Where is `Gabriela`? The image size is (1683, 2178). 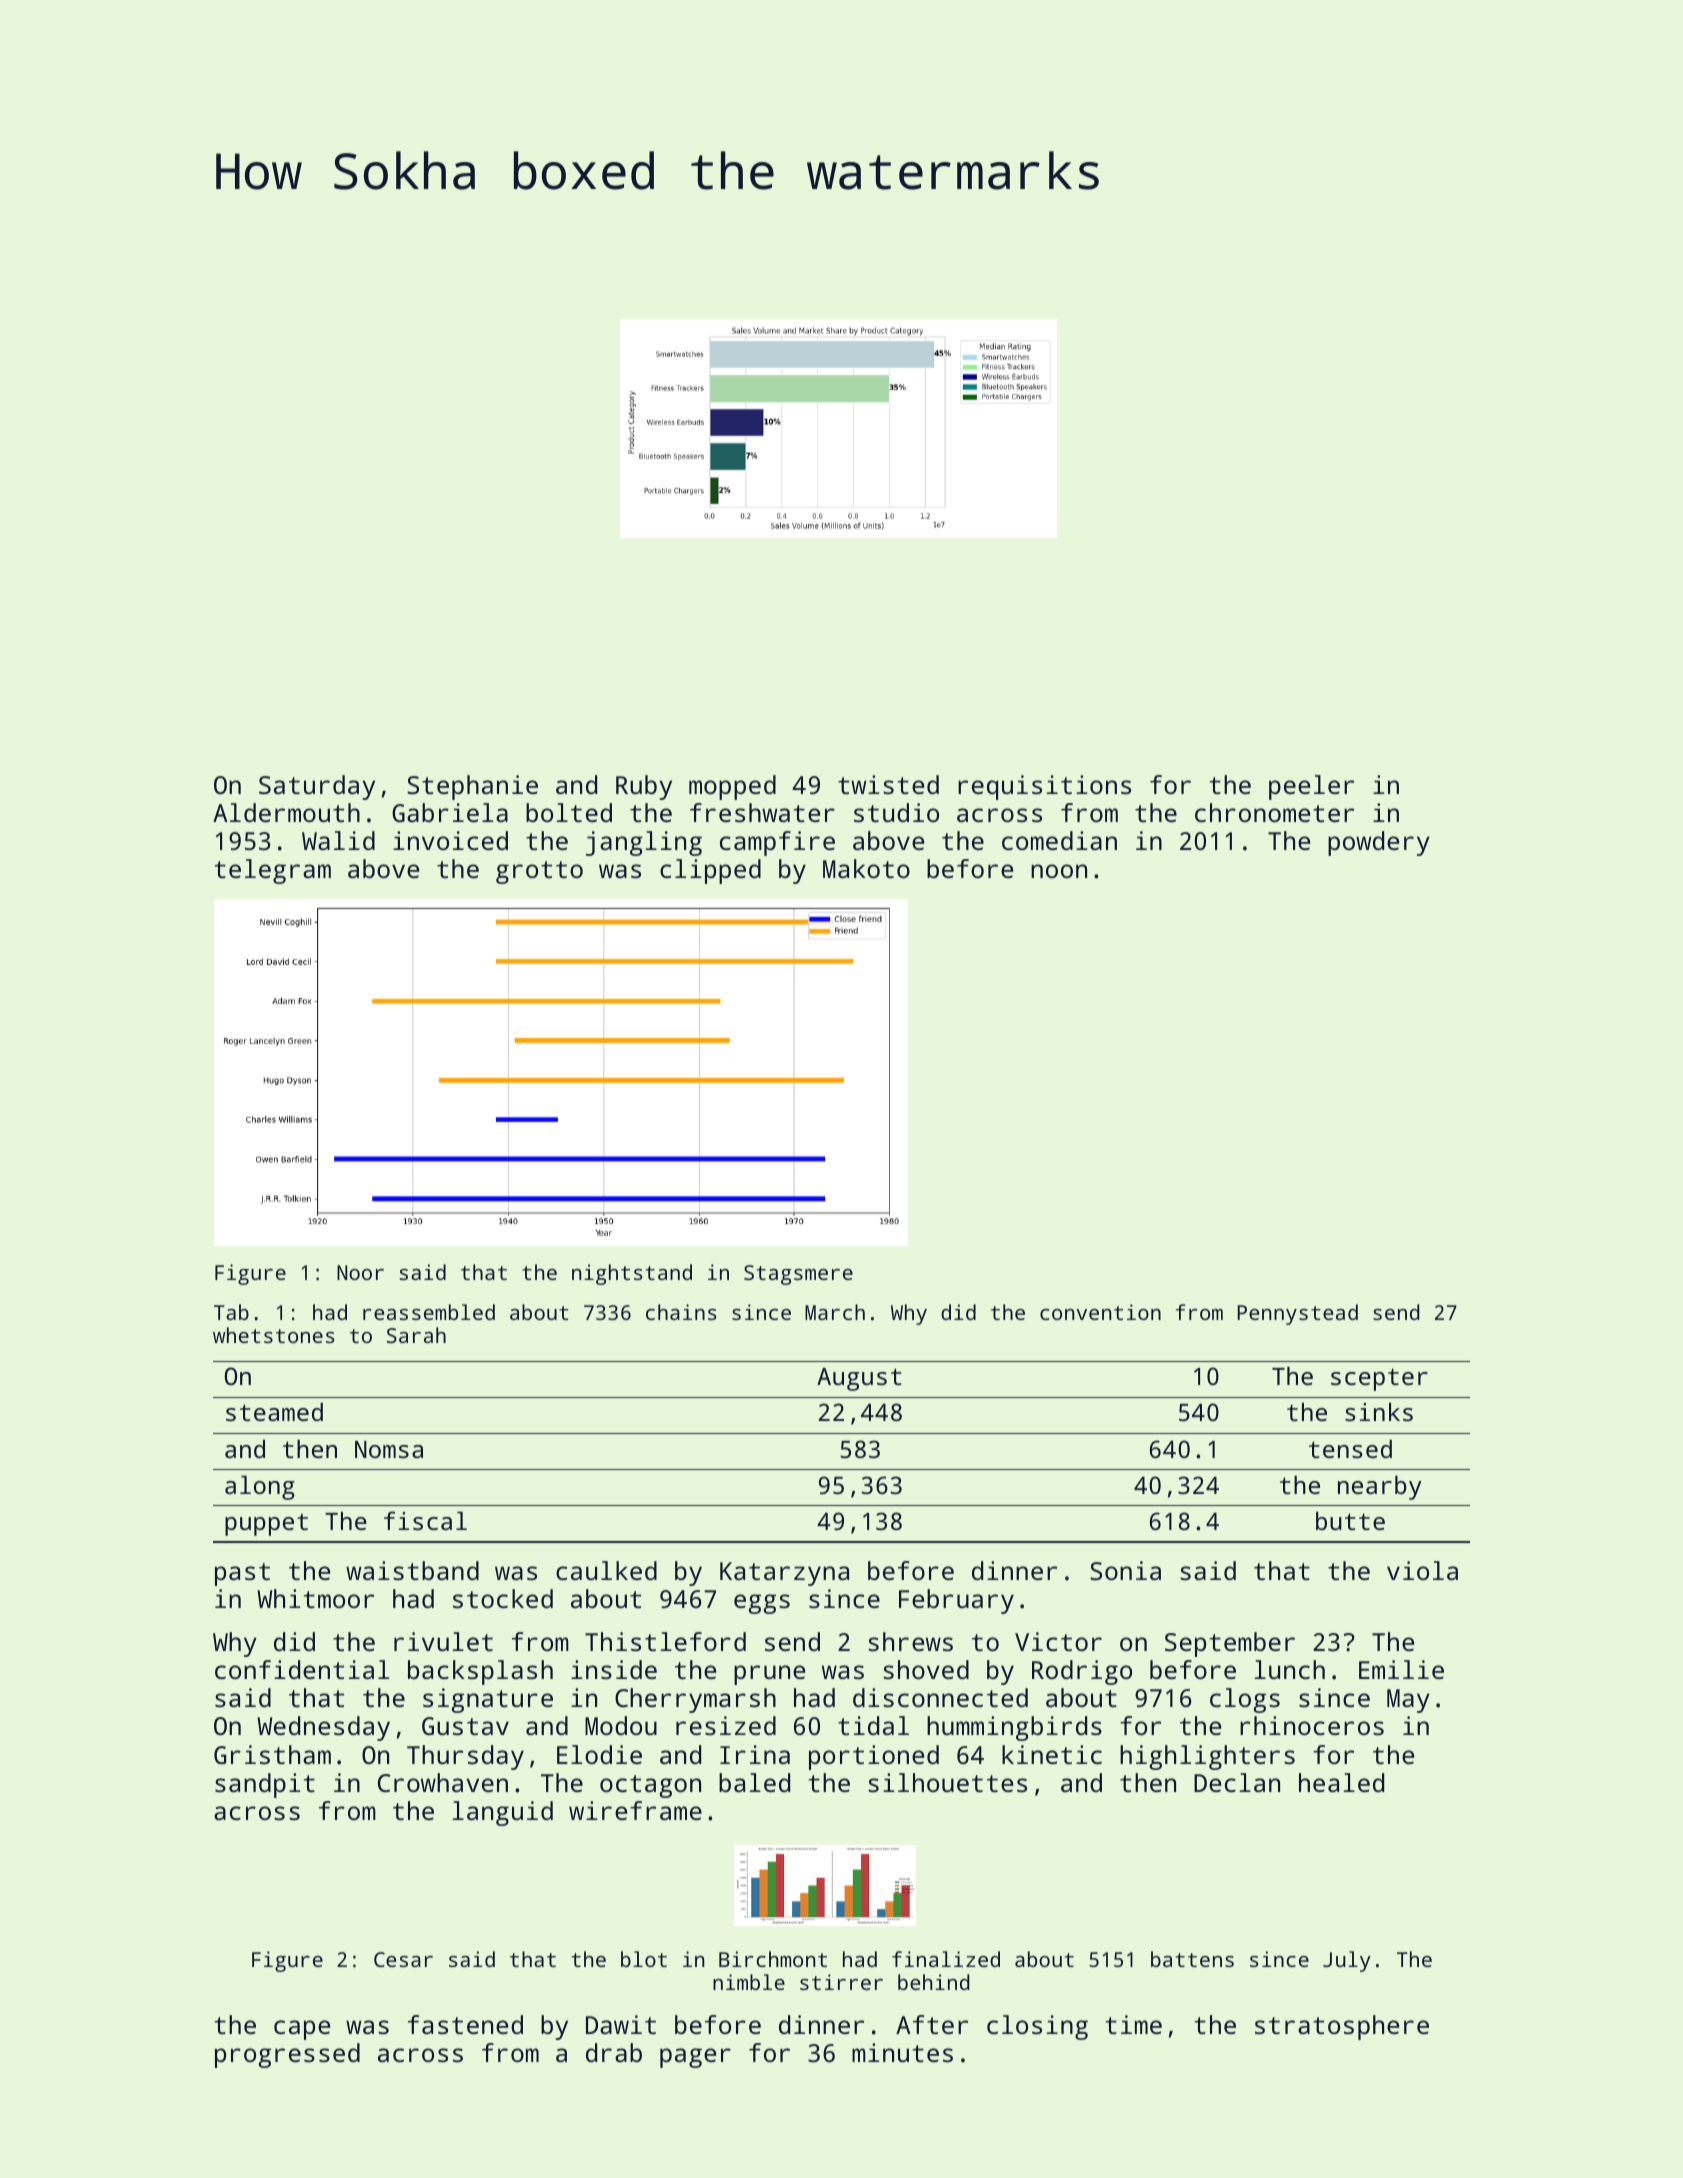 Gabriela is located at coordinates (450, 812).
